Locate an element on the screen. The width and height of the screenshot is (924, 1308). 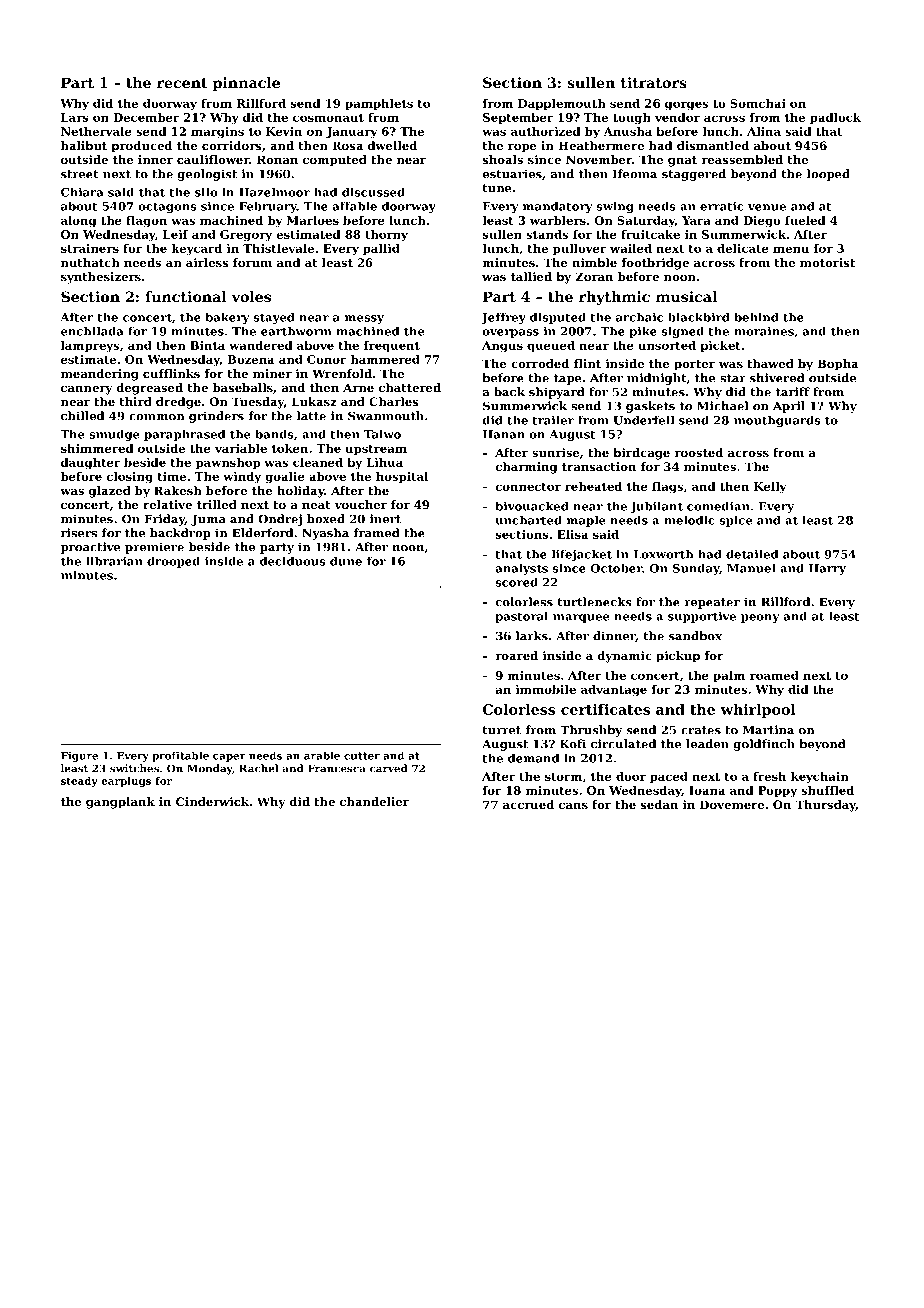
recent is located at coordinates (182, 83).
